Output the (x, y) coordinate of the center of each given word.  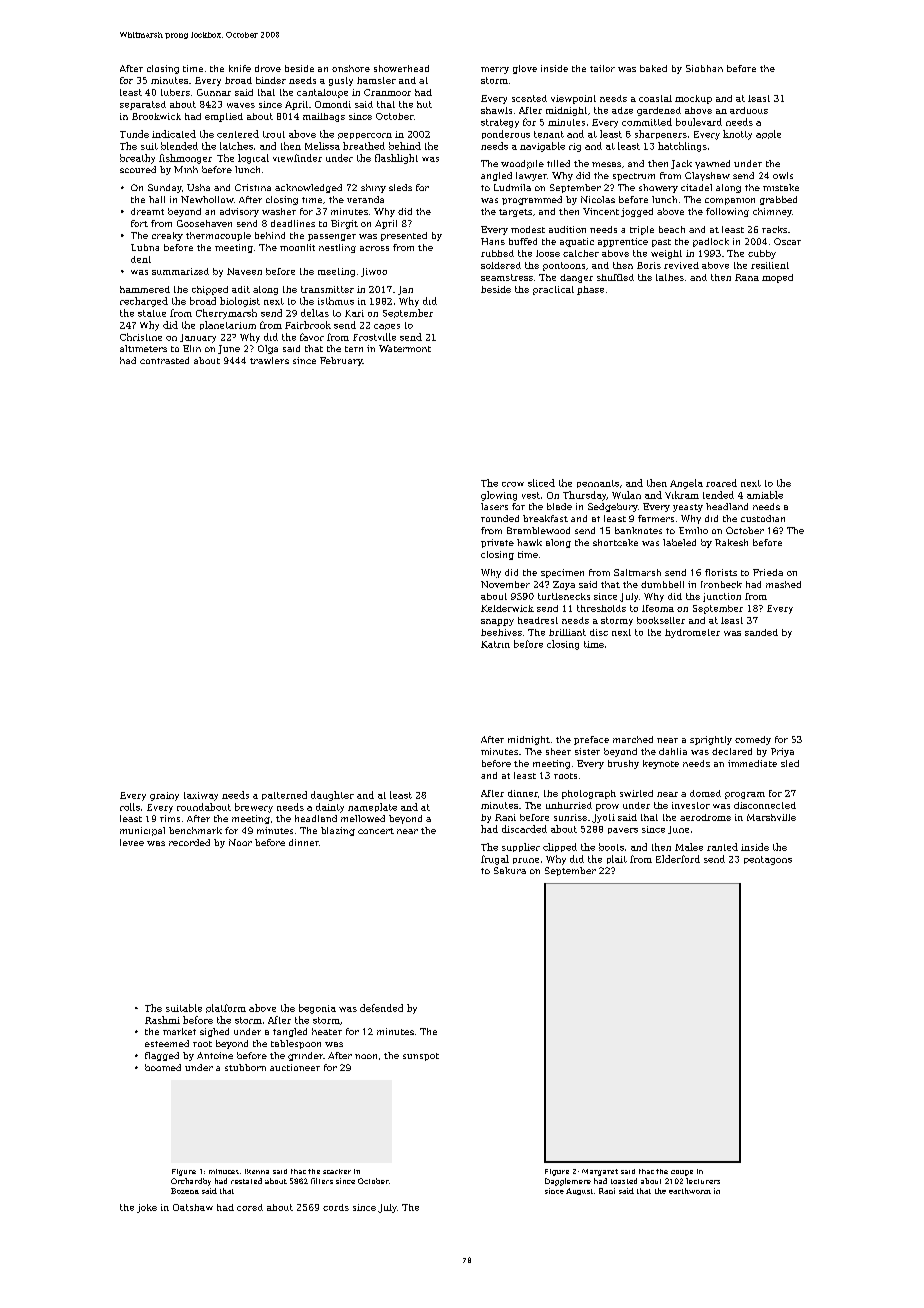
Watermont (405, 348)
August (579, 1191)
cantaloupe (322, 93)
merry (495, 70)
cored (250, 1207)
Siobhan (704, 68)
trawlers (269, 360)
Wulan (626, 495)
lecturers (703, 1181)
